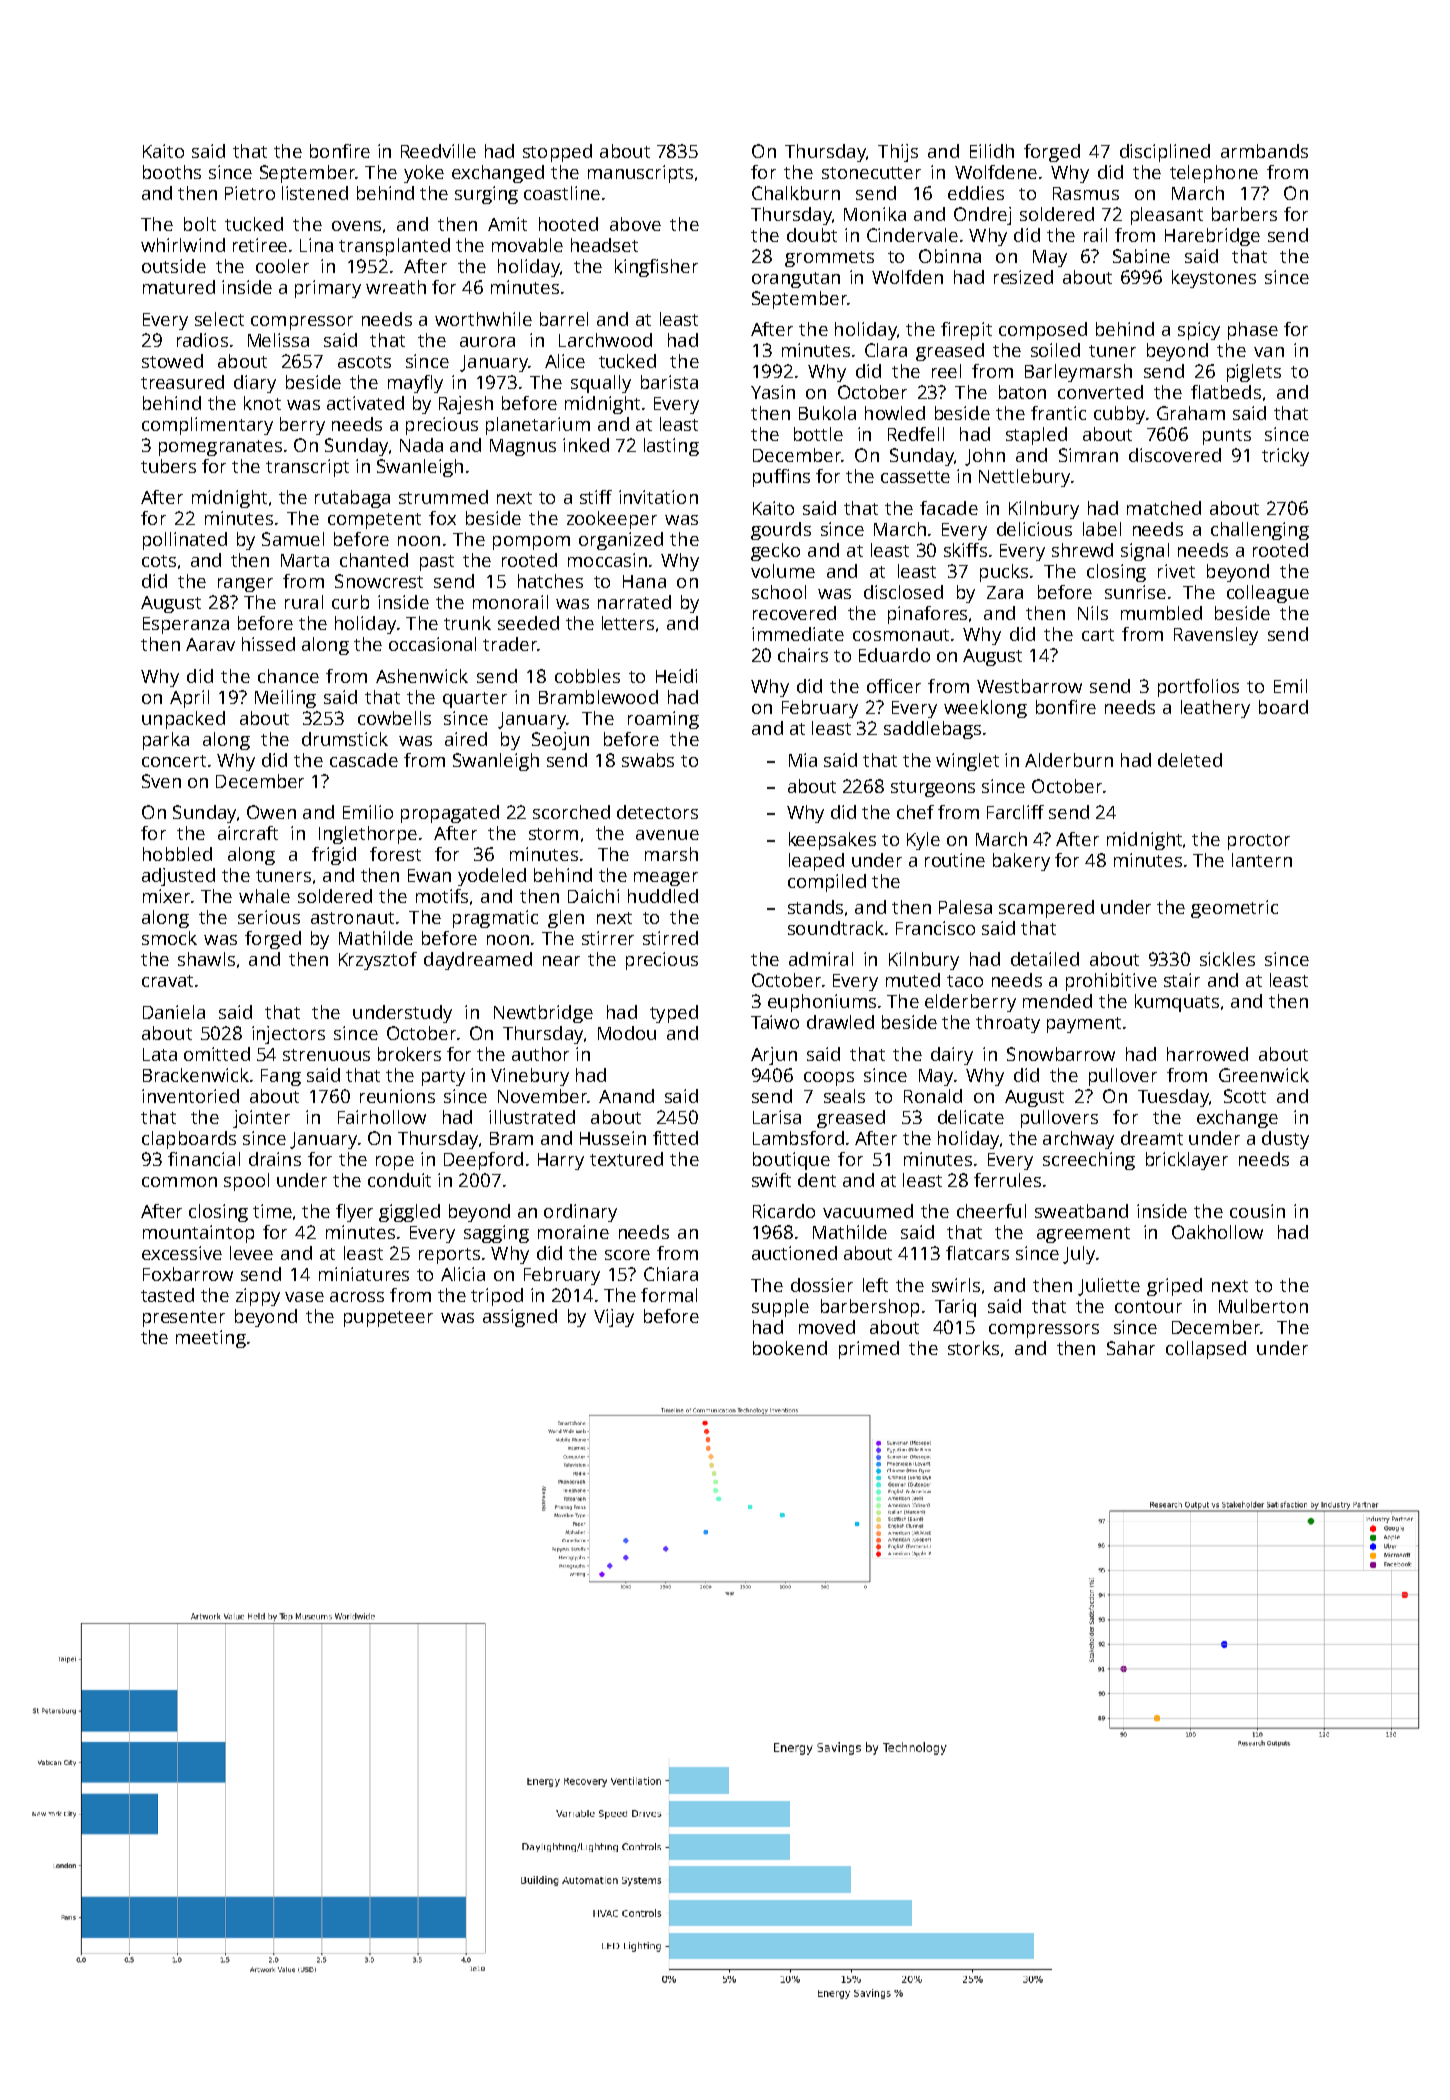 This image has width=1450, height=2100. What do you see at coordinates (172, 172) in the image?
I see `booths` at bounding box center [172, 172].
